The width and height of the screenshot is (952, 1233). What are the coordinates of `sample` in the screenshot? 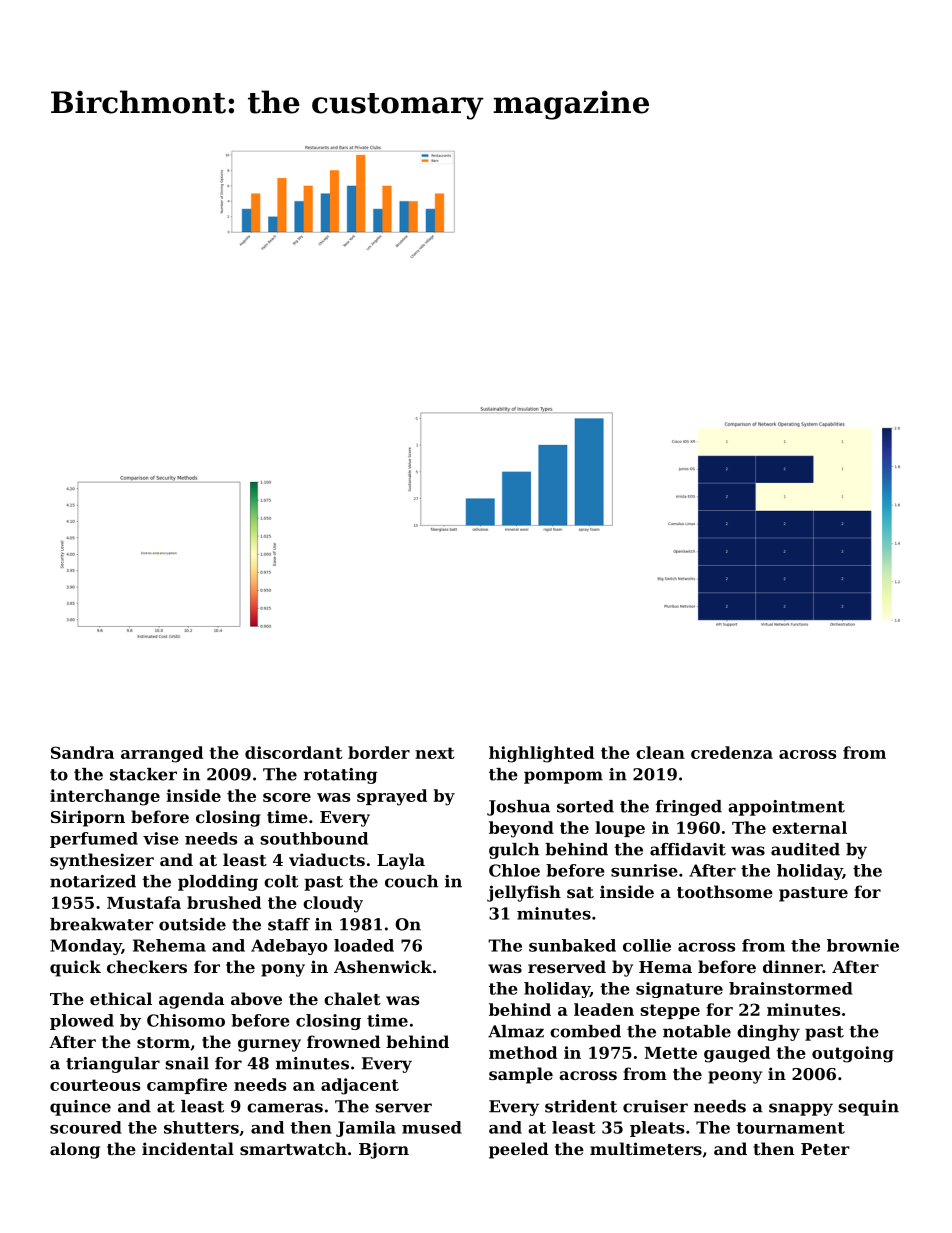 It's located at (521, 1075).
